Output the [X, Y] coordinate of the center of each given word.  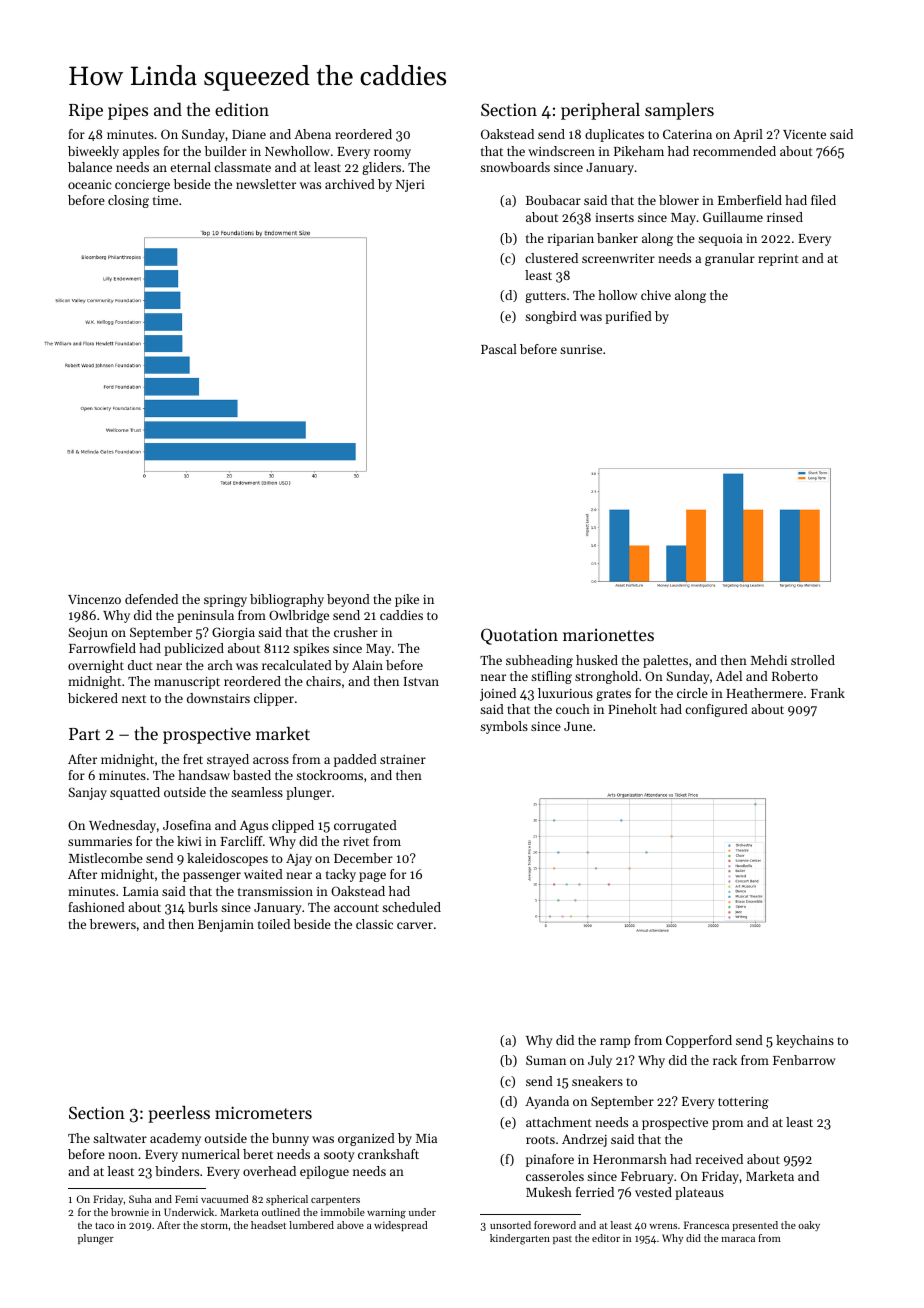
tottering [743, 1103]
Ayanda [547, 1102]
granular [730, 259]
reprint [778, 260]
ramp [615, 1043]
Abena [312, 134]
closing [128, 201]
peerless [179, 1114]
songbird [551, 317]
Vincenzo [94, 599]
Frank [828, 693]
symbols [504, 727]
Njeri [410, 186]
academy [175, 1139]
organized [366, 1139]
